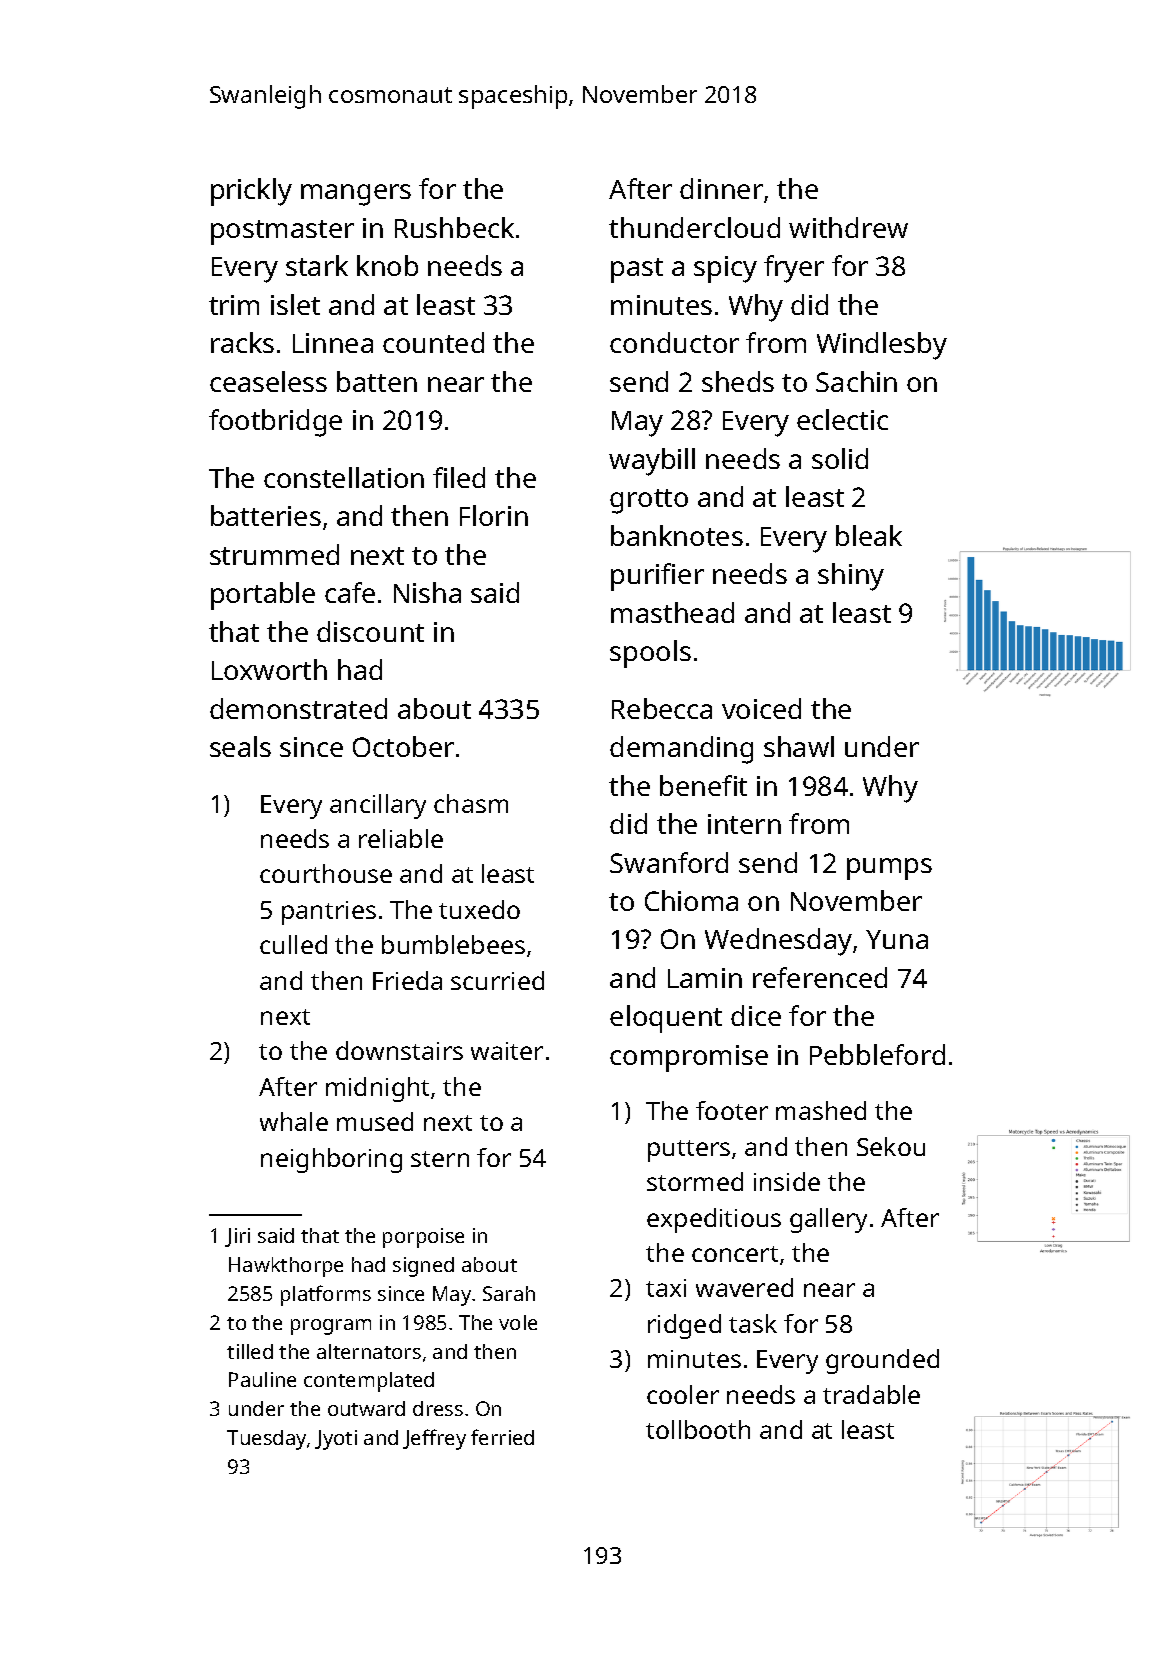  I want to click on ferried, so click(502, 1437).
